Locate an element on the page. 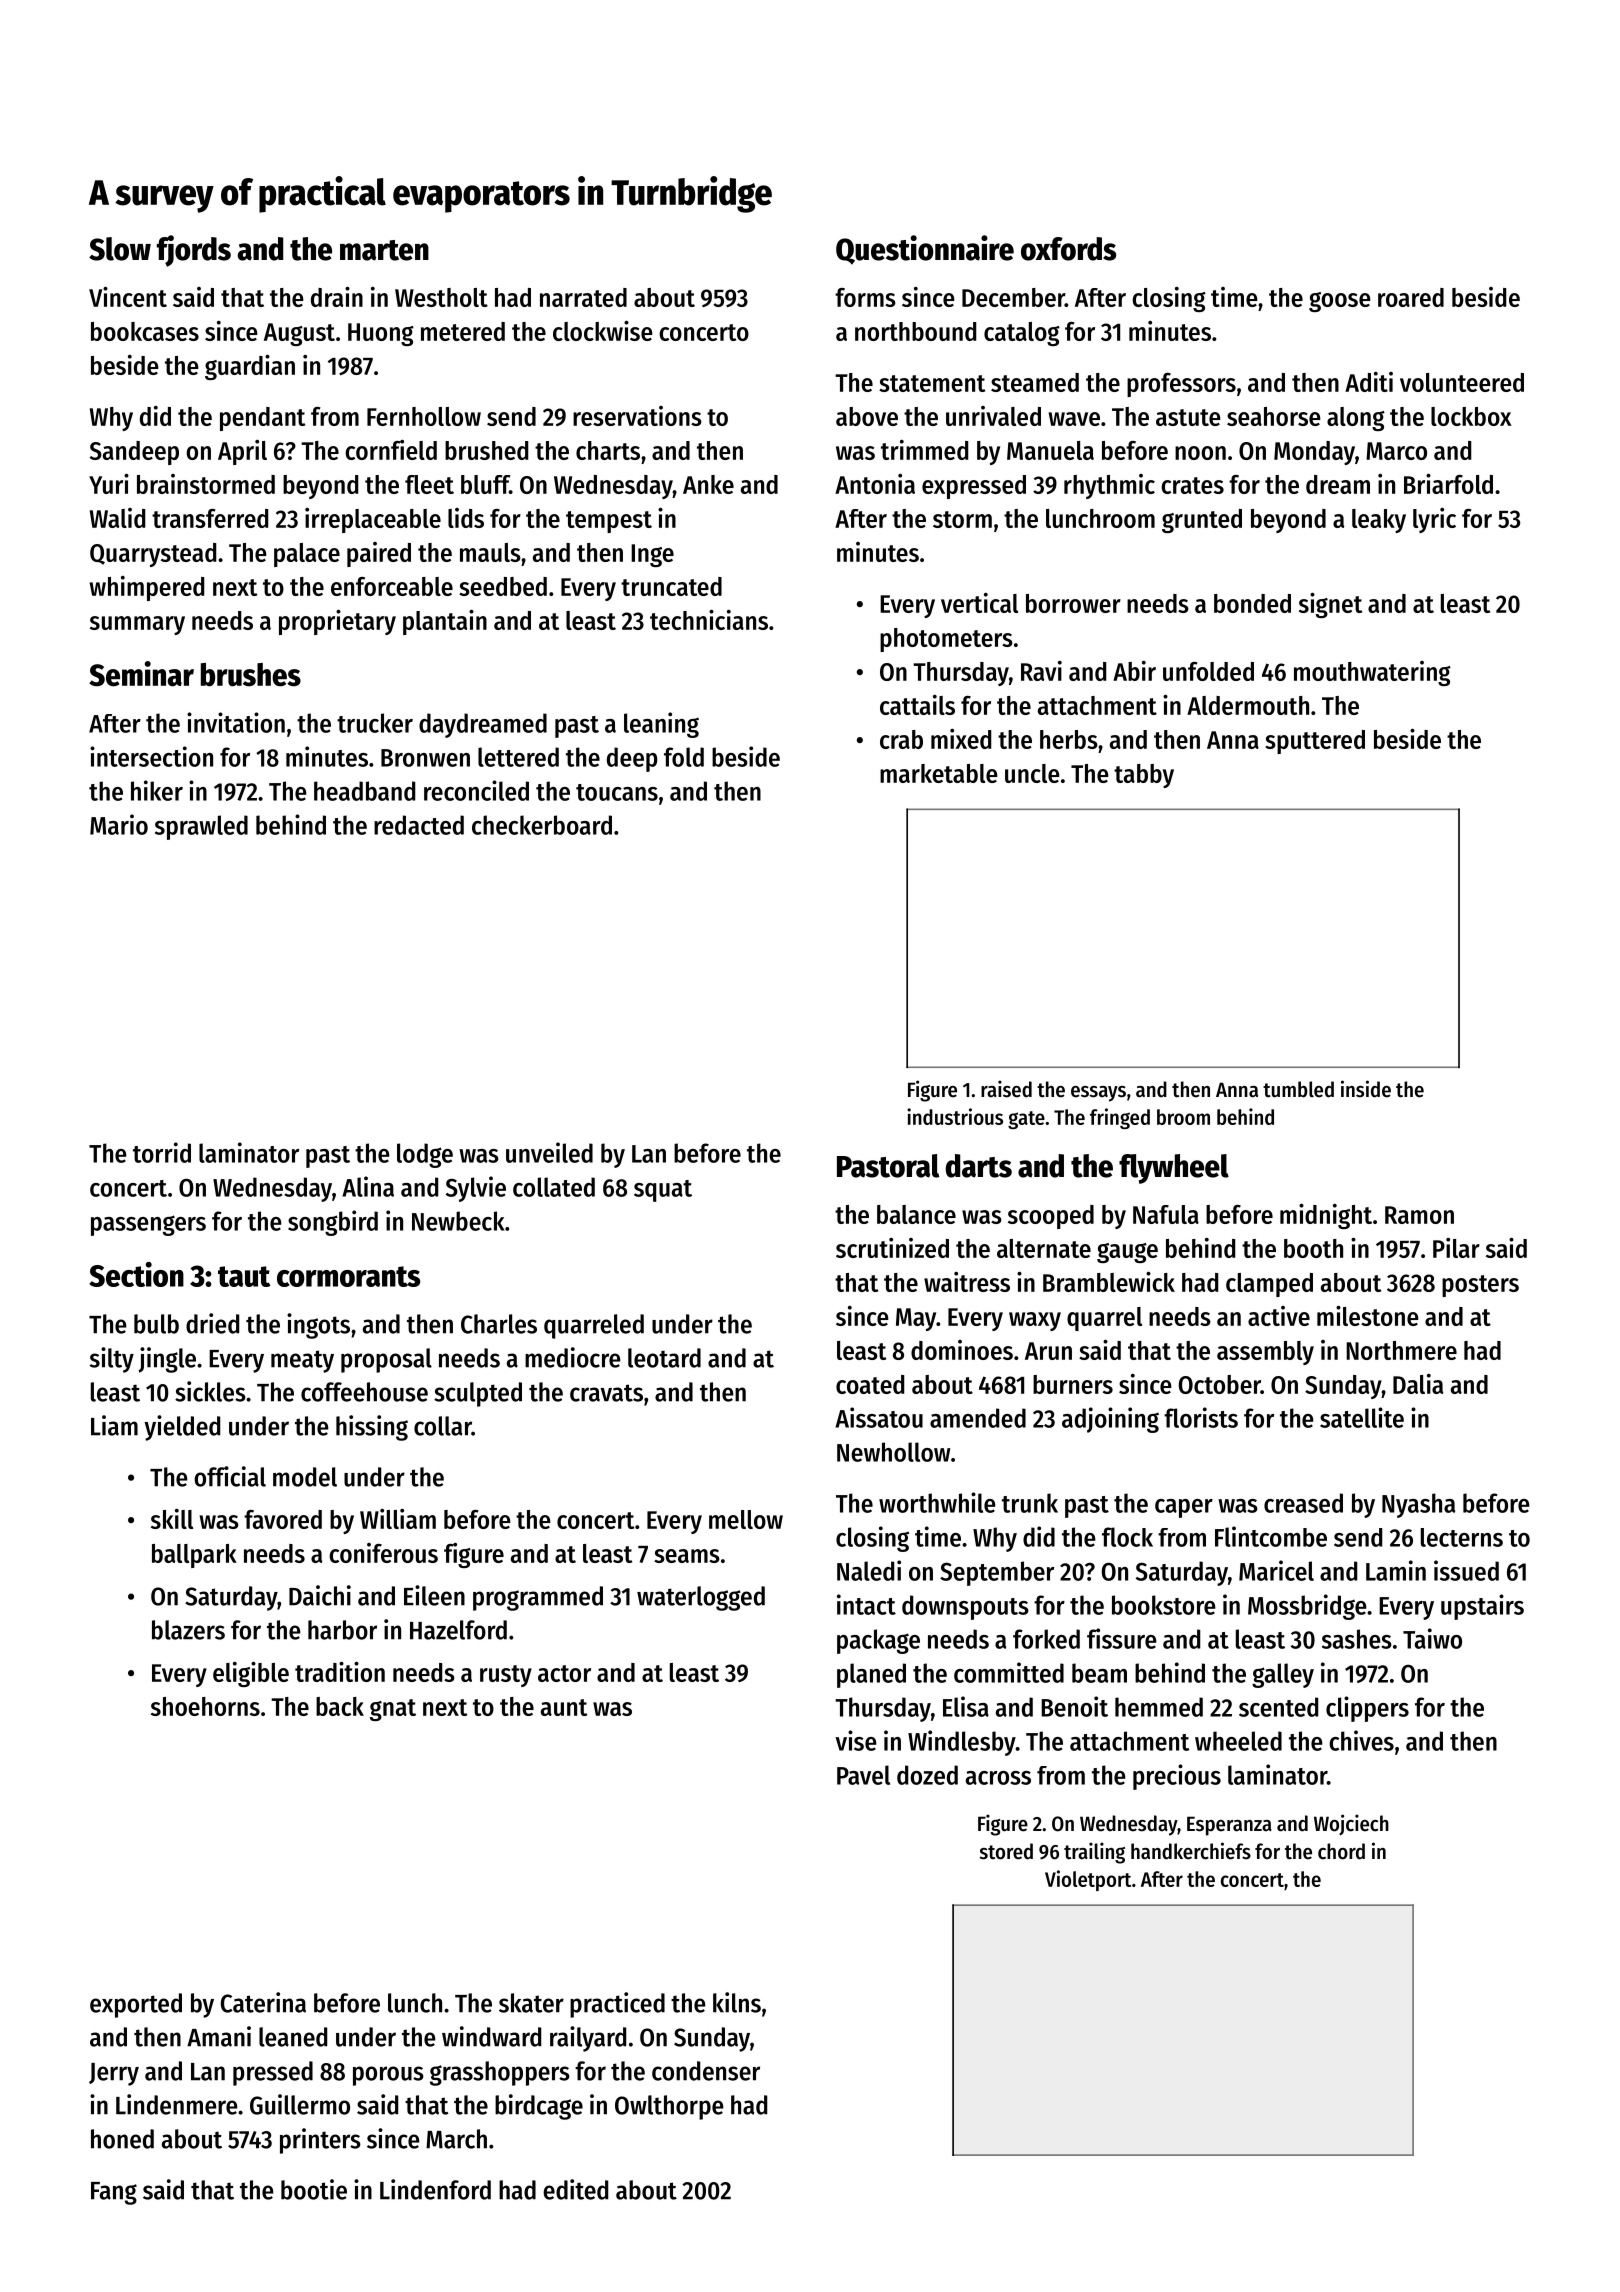 The height and width of the document is (2292, 1620). Westholt is located at coordinates (441, 297).
